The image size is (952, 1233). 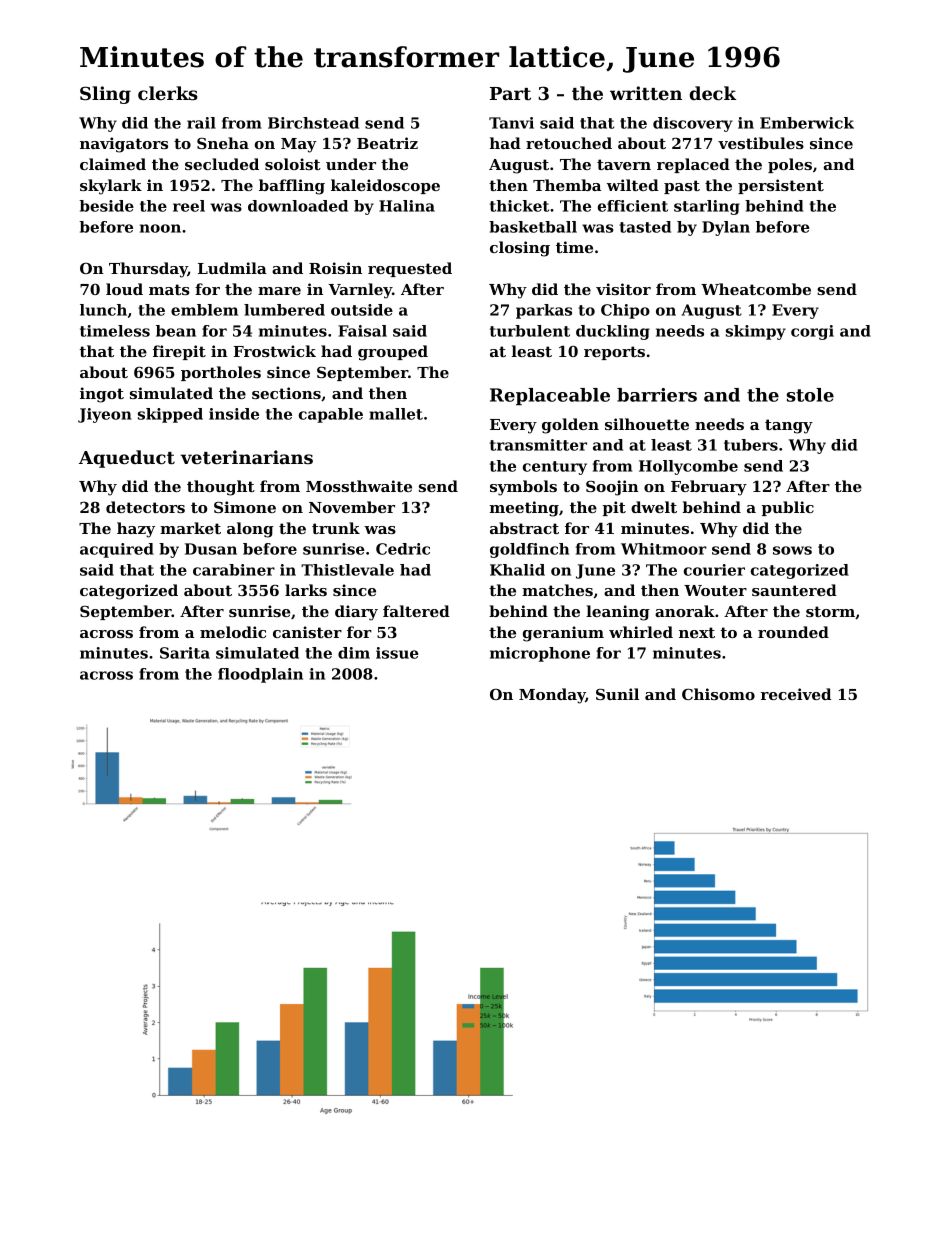 What do you see at coordinates (510, 93) in the page?
I see `Part` at bounding box center [510, 93].
